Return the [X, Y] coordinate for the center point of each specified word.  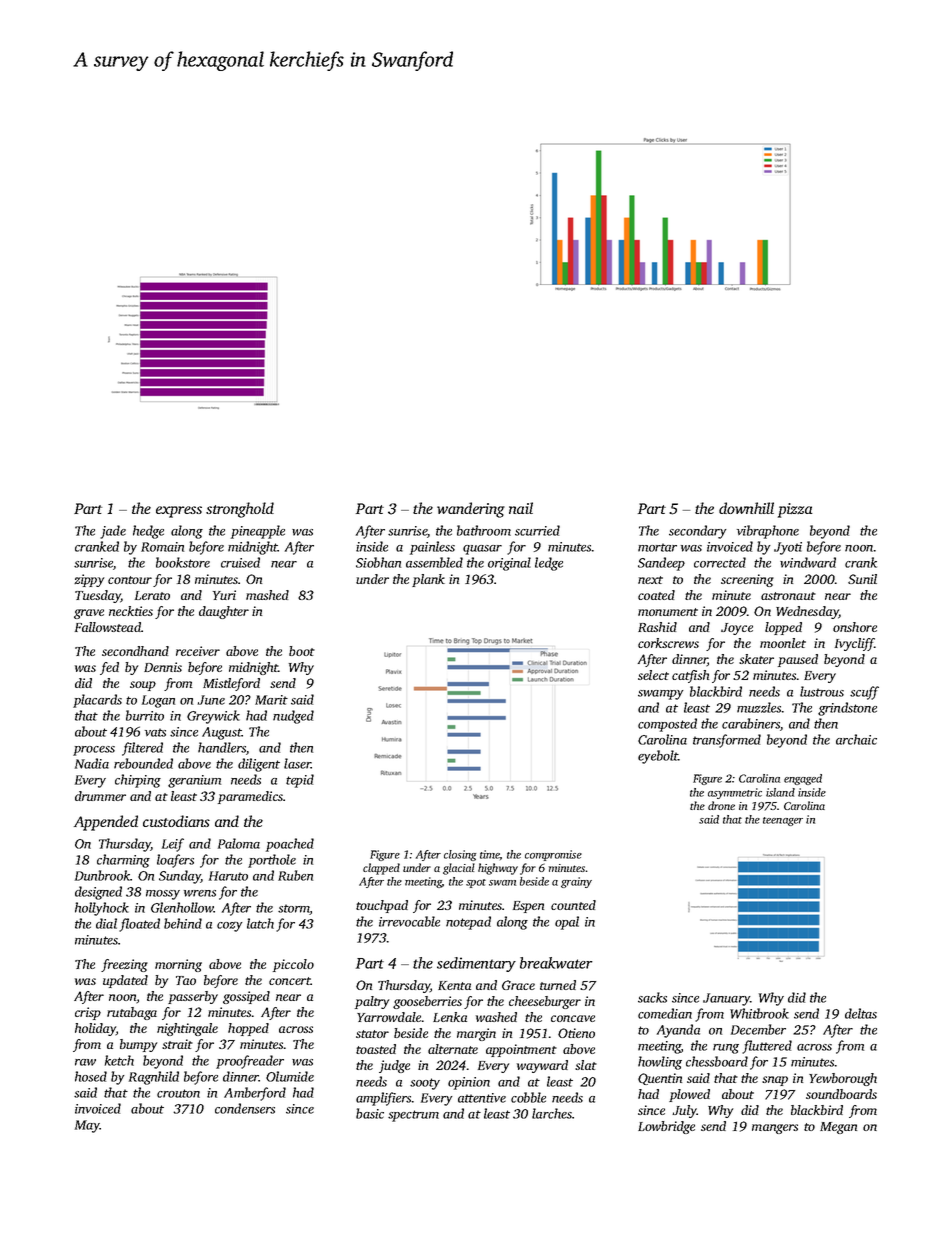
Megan [838, 1128]
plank [428, 580]
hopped [248, 1029]
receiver [198, 651]
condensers [245, 1108]
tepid [300, 781]
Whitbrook [759, 1013]
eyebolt [658, 757]
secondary [697, 532]
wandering [471, 510]
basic [370, 1113]
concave [573, 1018]
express [179, 512]
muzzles [759, 707]
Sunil [862, 579]
